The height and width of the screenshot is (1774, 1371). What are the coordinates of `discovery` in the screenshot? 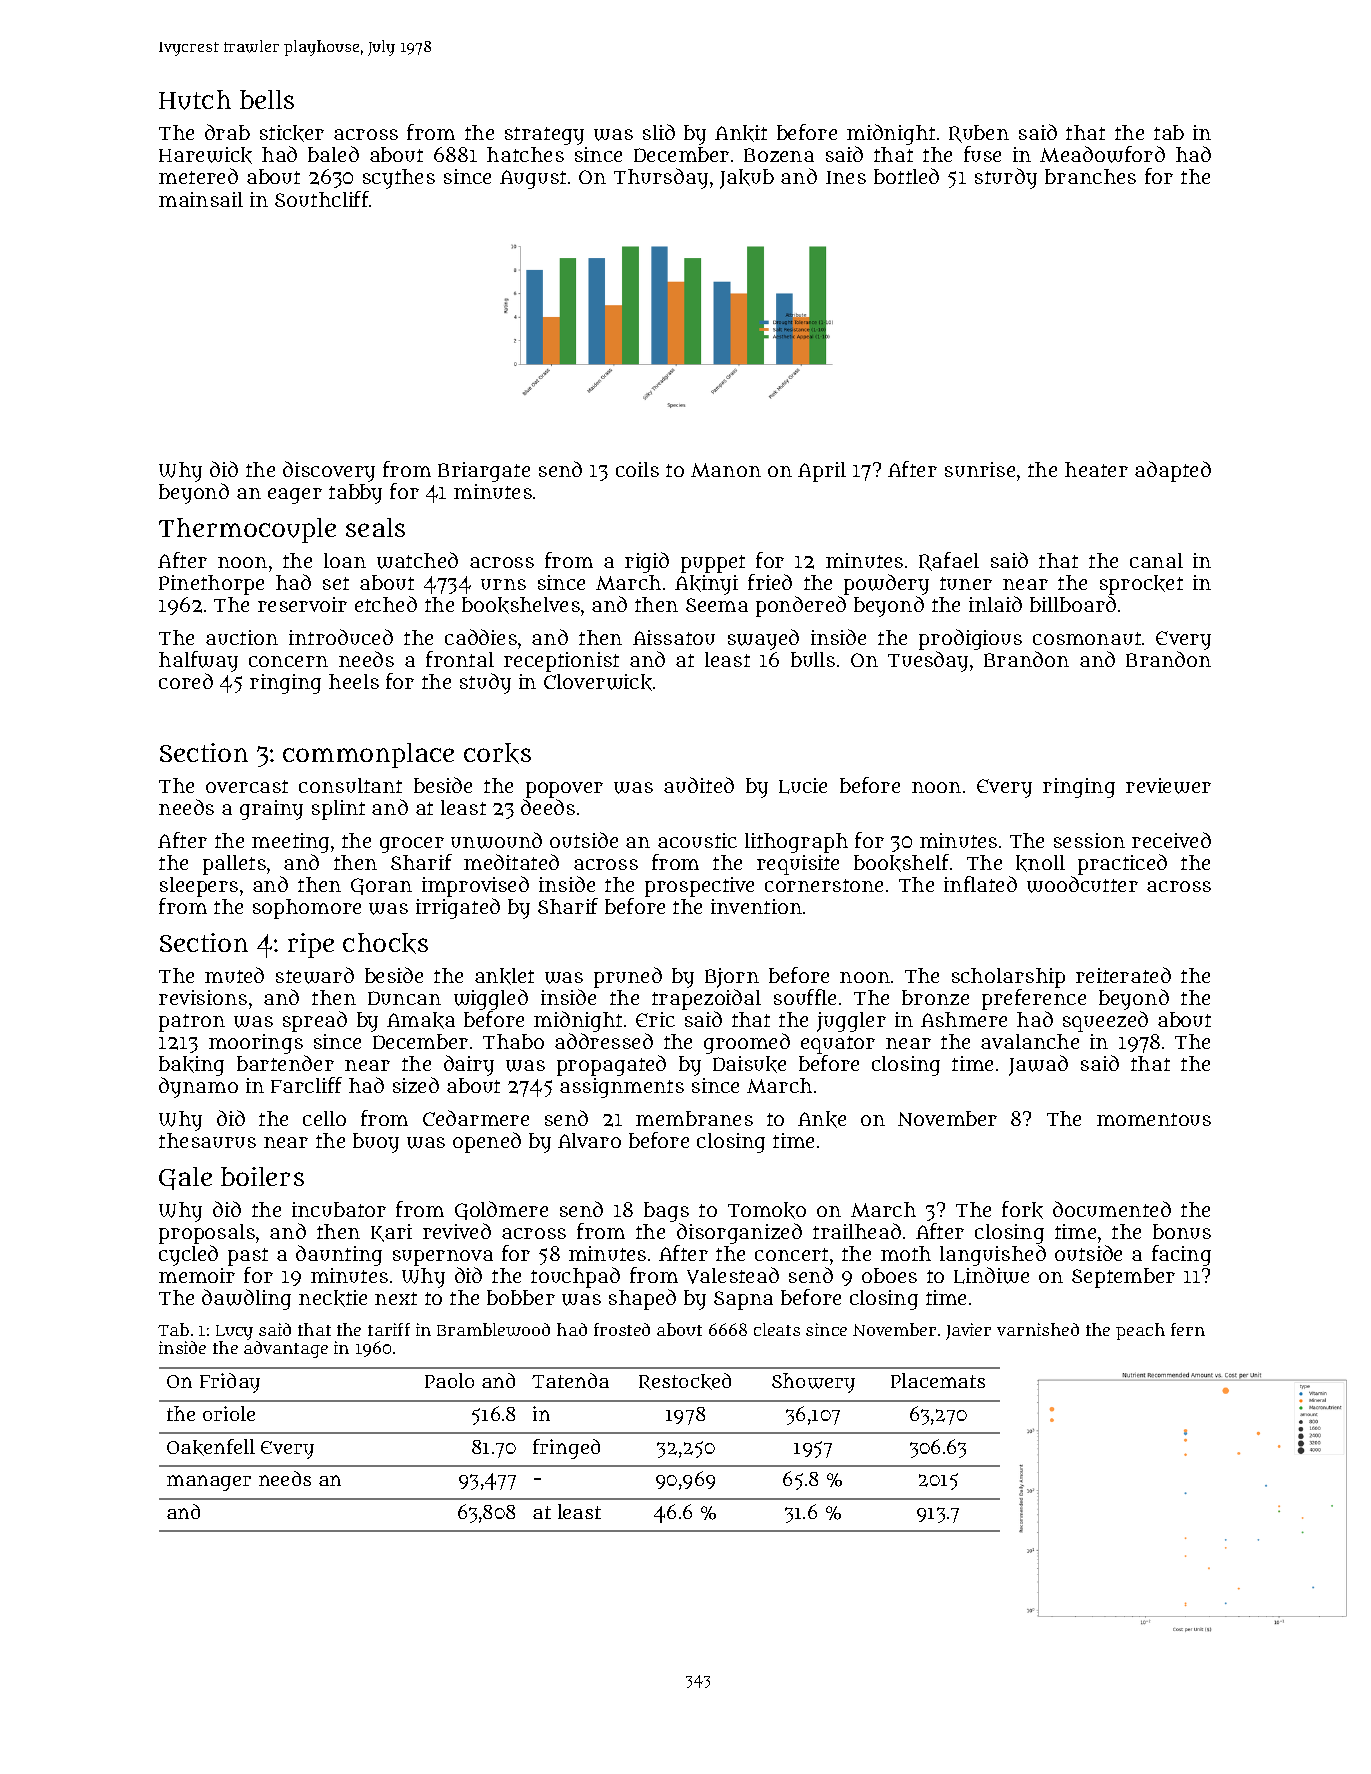 It's located at (329, 471).
